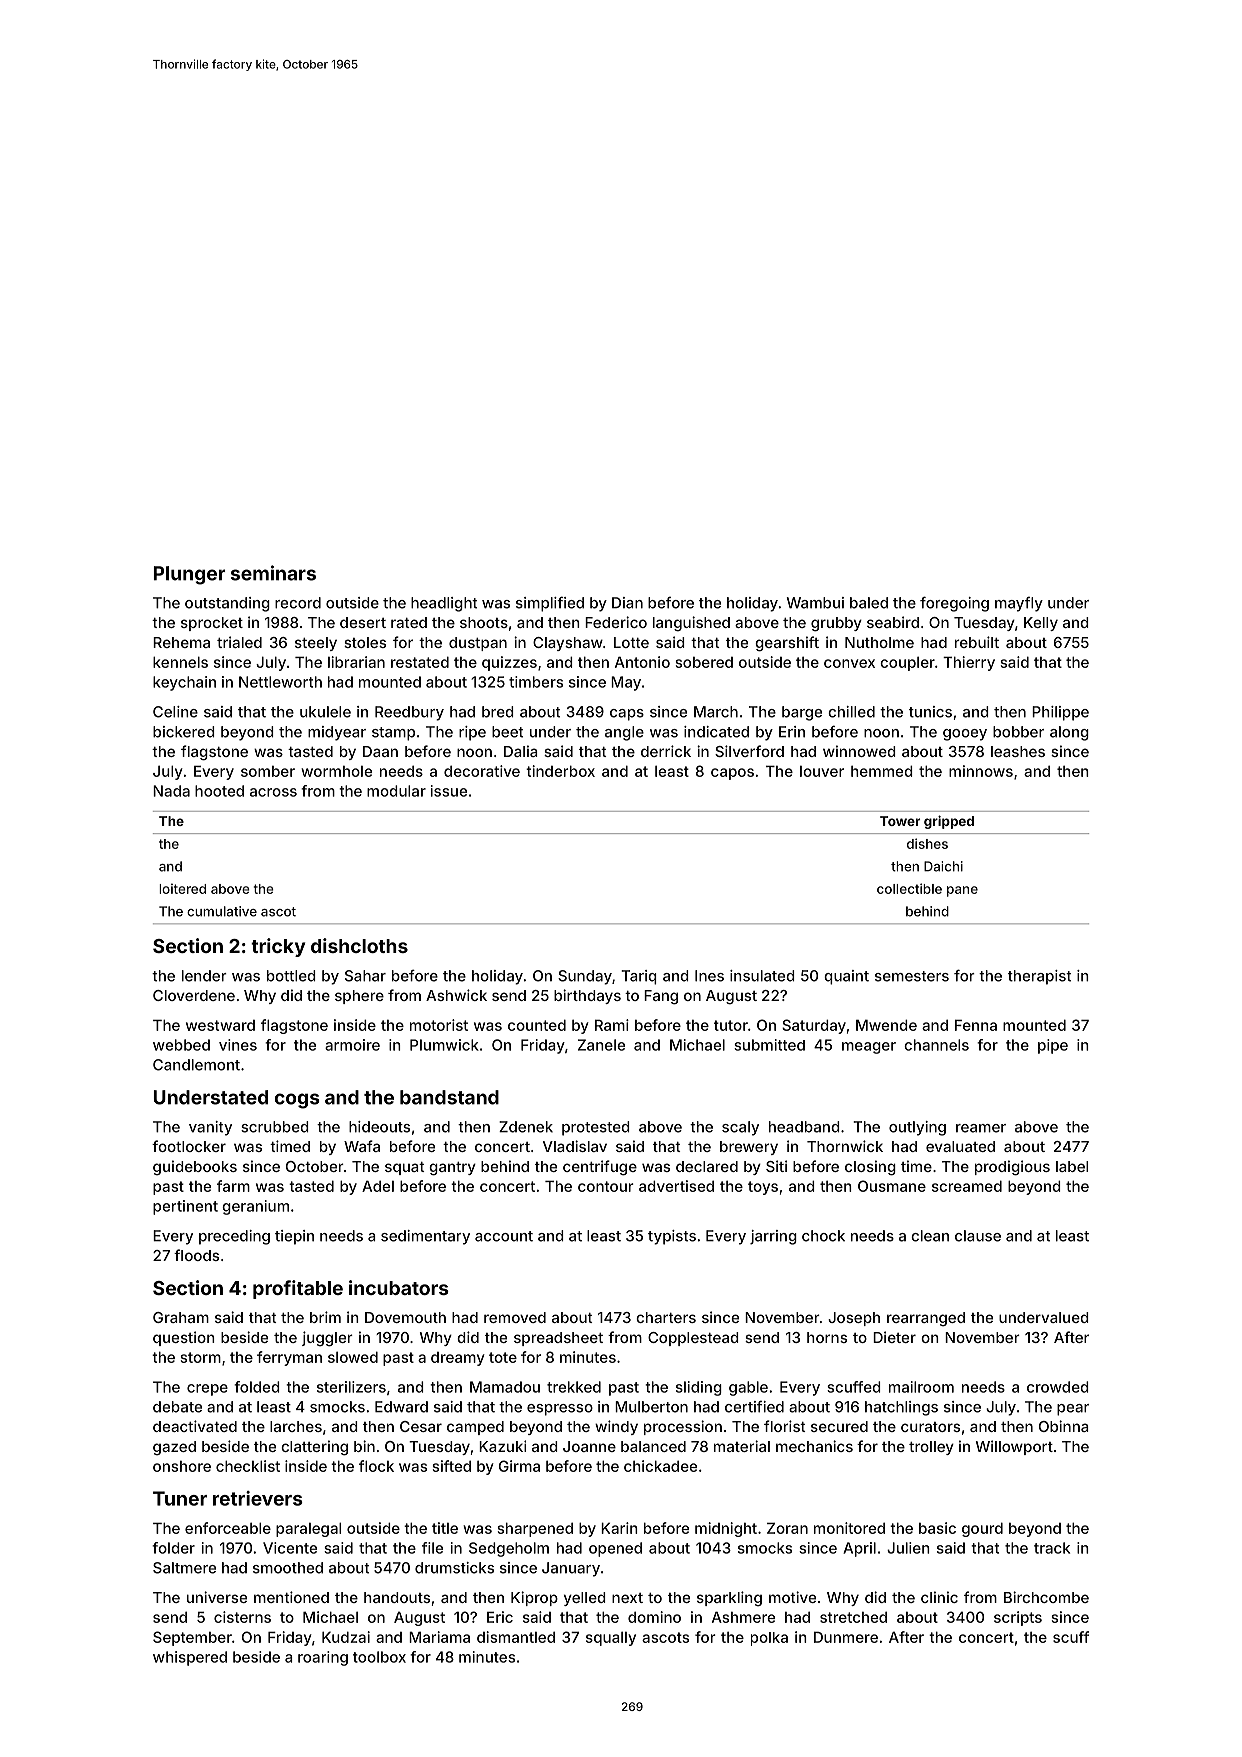 The width and height of the image is (1242, 1757). What do you see at coordinates (278, 947) in the image?
I see `tricky` at bounding box center [278, 947].
